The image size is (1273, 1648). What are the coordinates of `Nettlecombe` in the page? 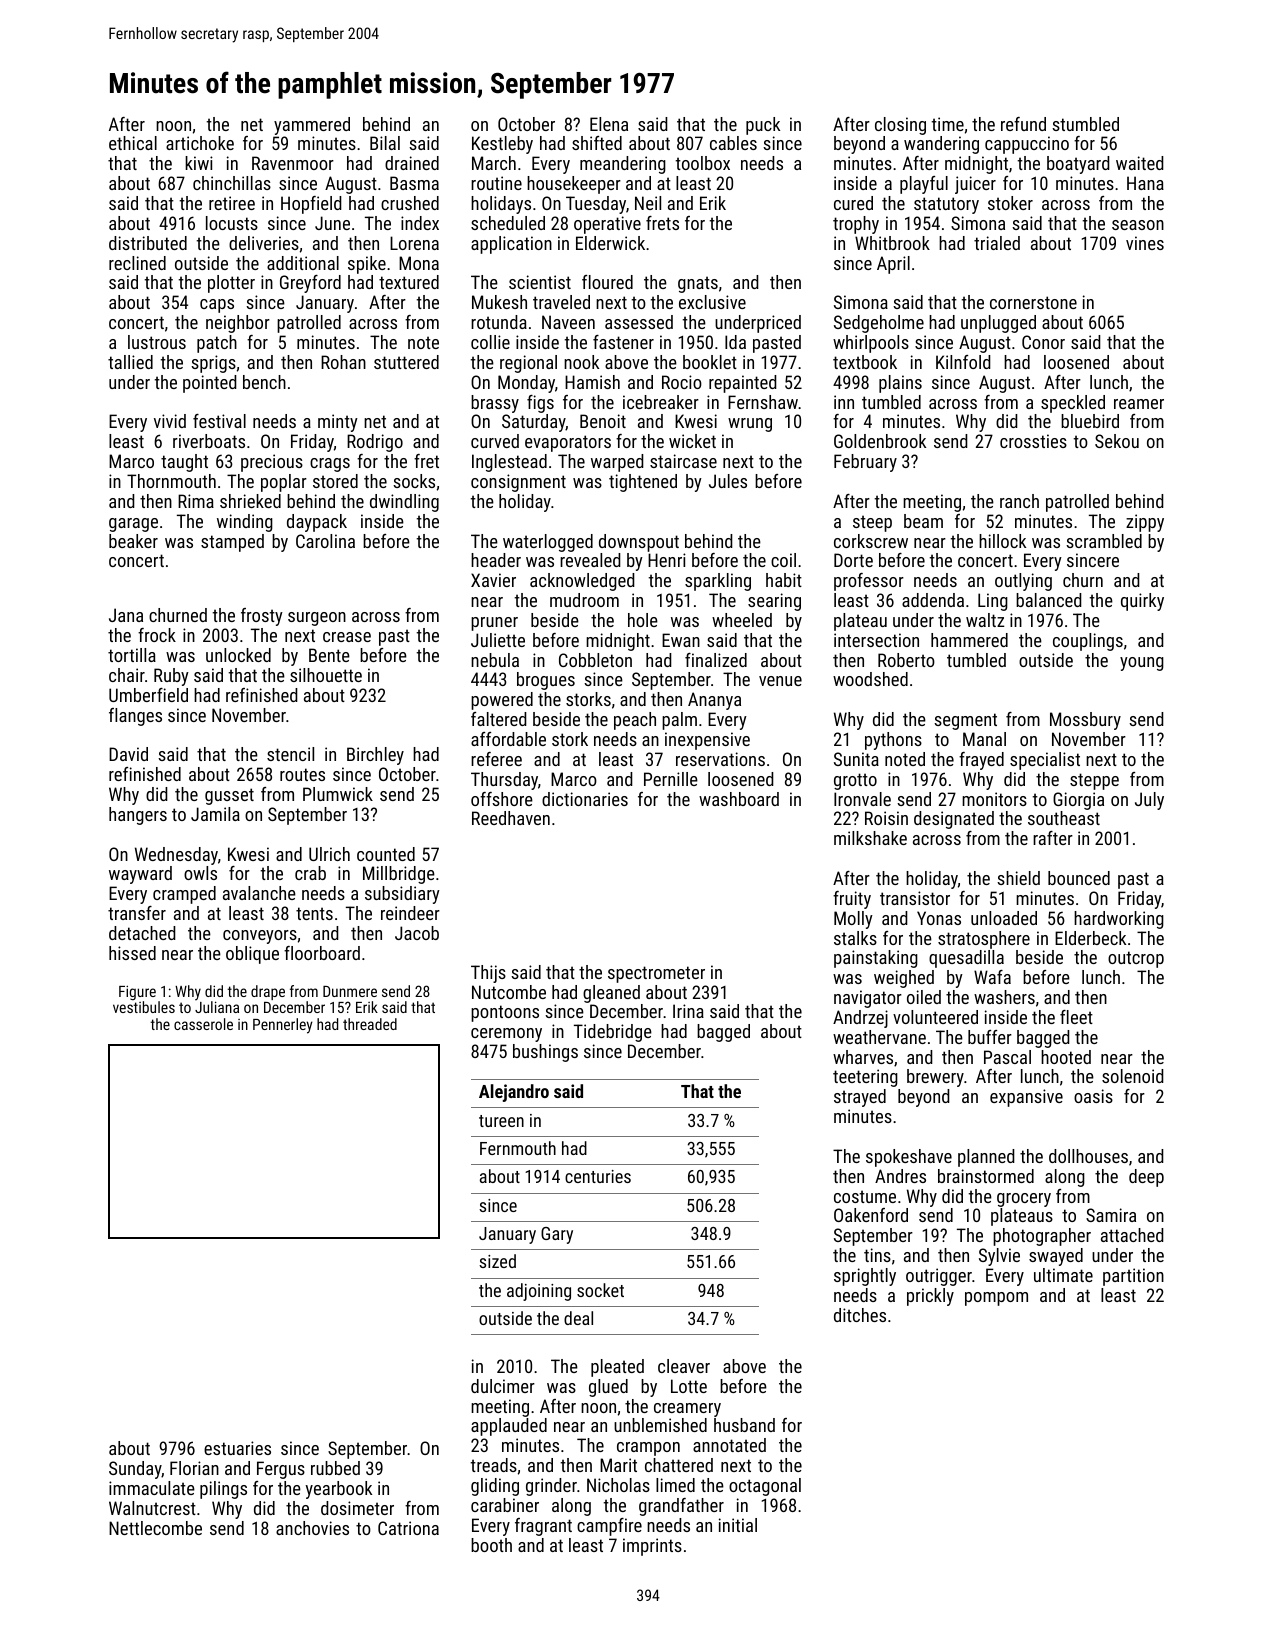 It's located at (155, 1528).
